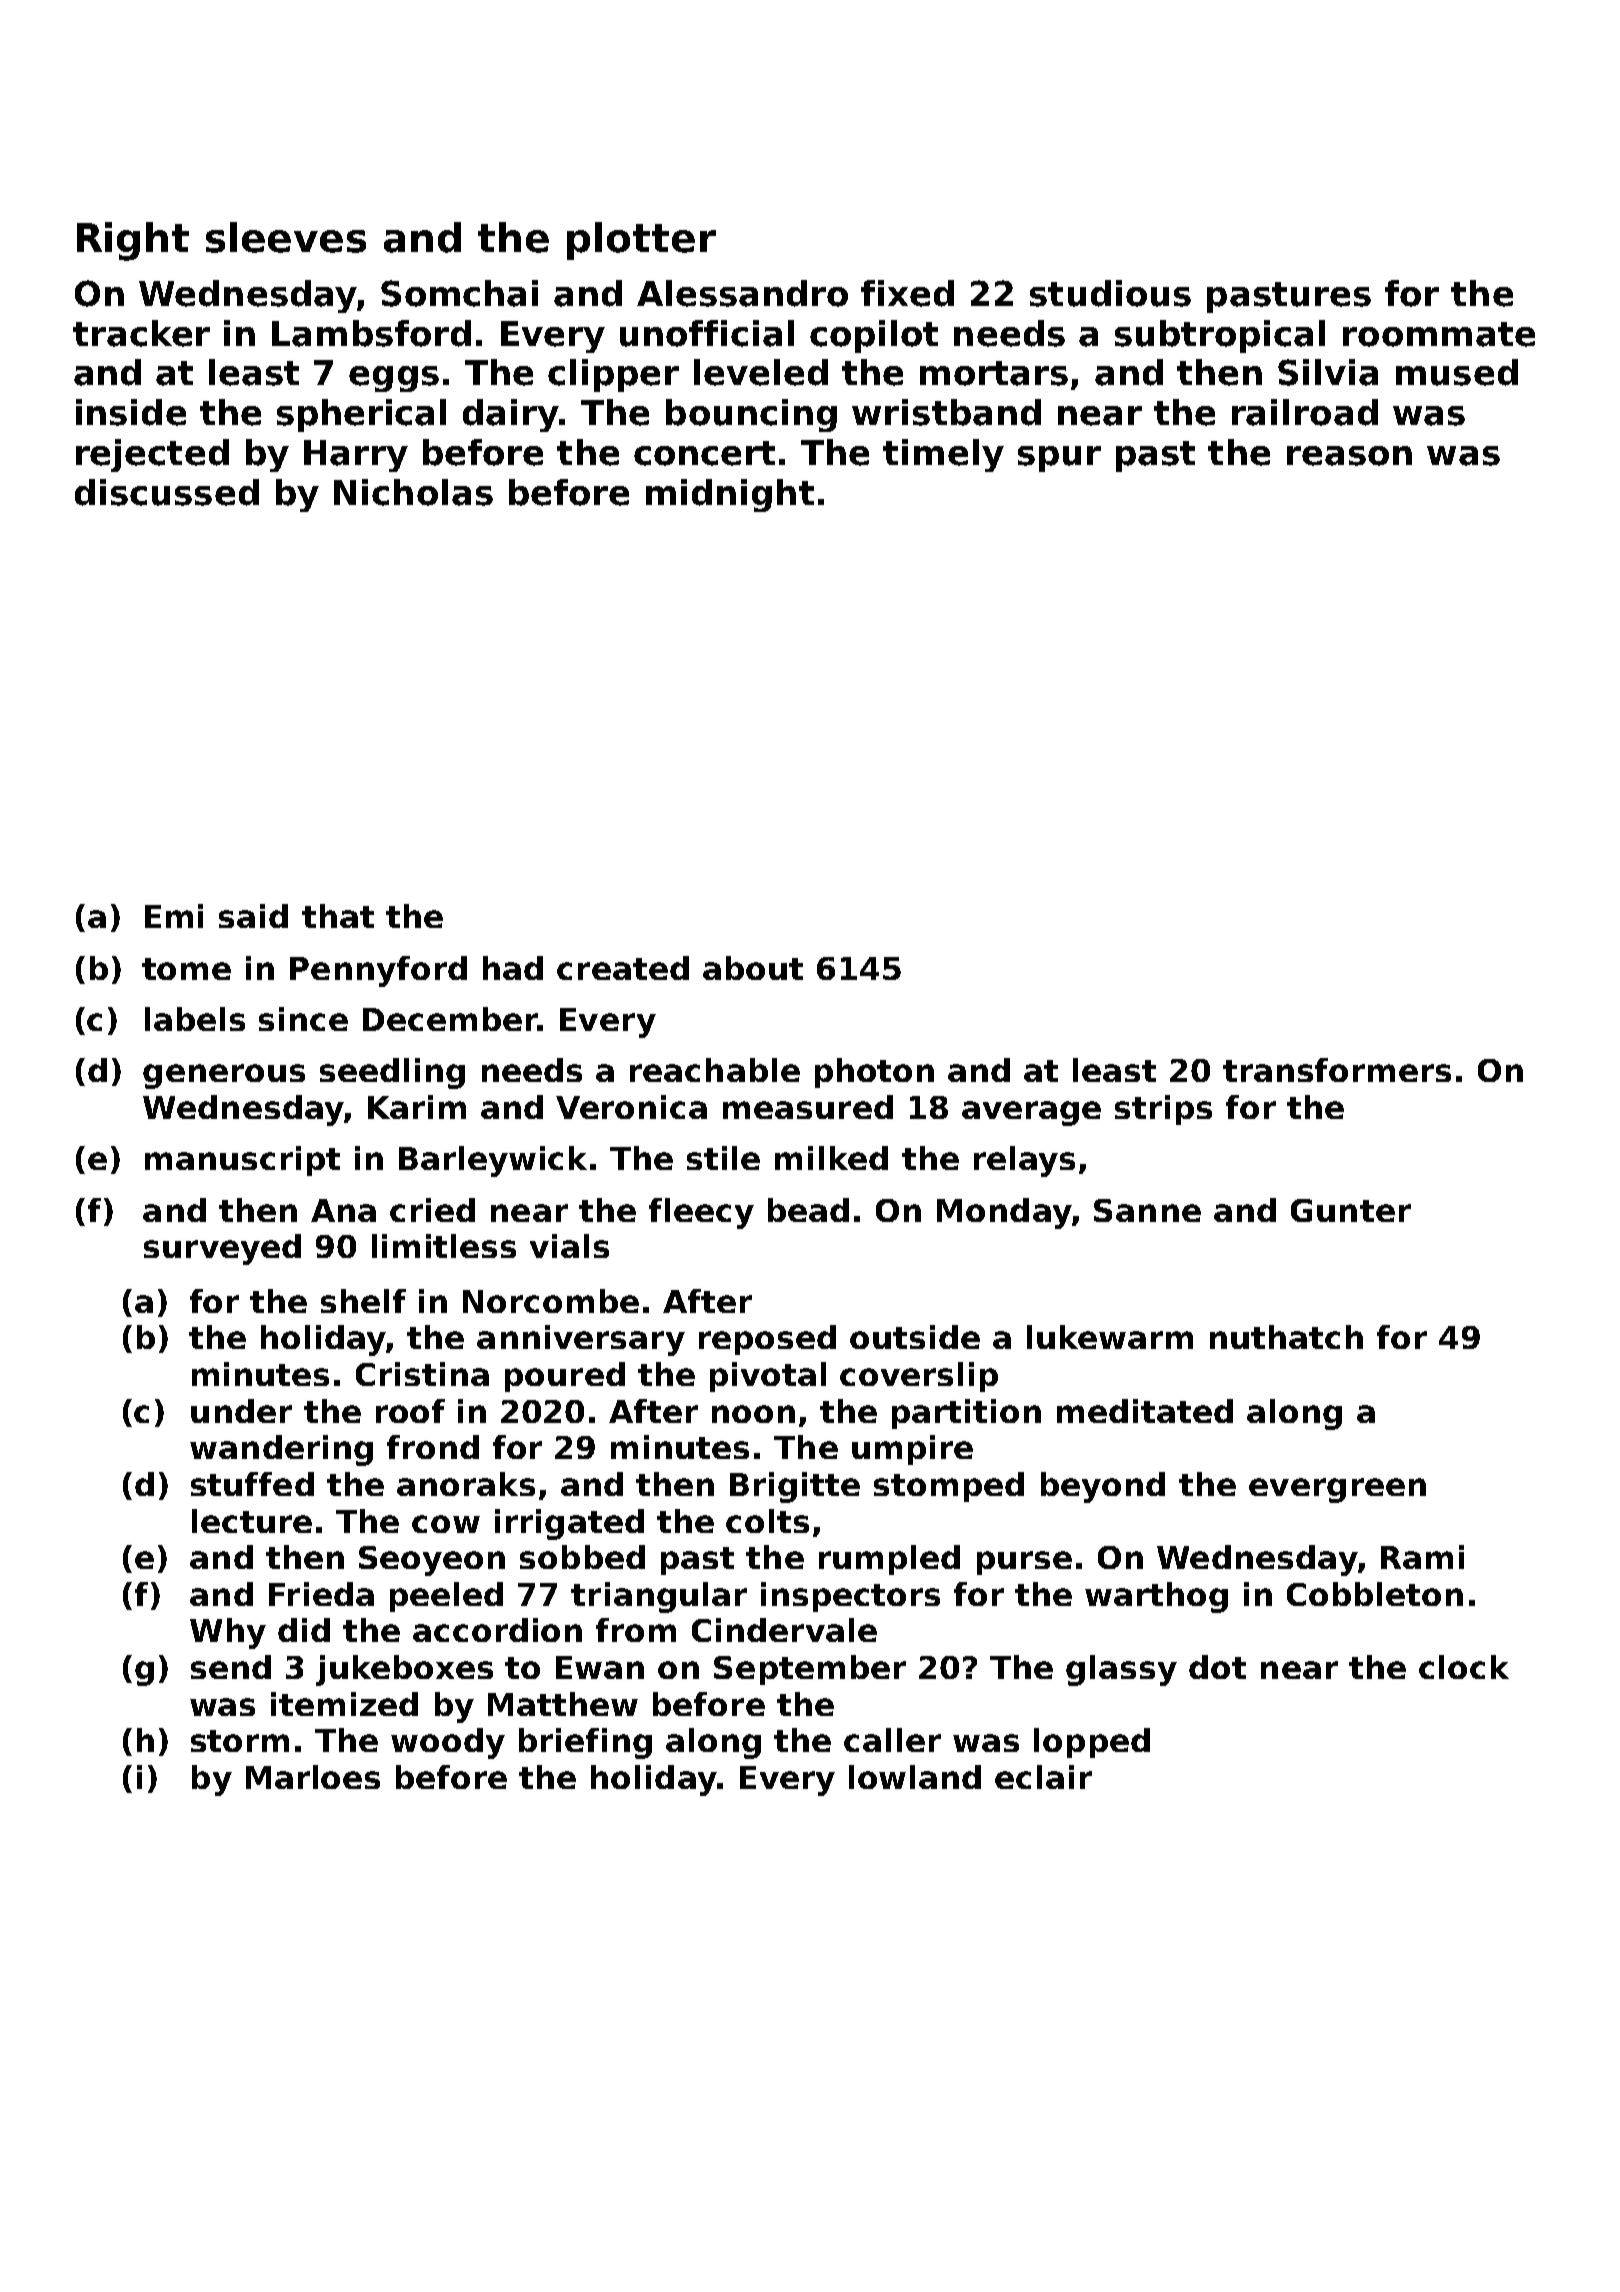 The image size is (1620, 2292). I want to click on timely, so click(943, 455).
